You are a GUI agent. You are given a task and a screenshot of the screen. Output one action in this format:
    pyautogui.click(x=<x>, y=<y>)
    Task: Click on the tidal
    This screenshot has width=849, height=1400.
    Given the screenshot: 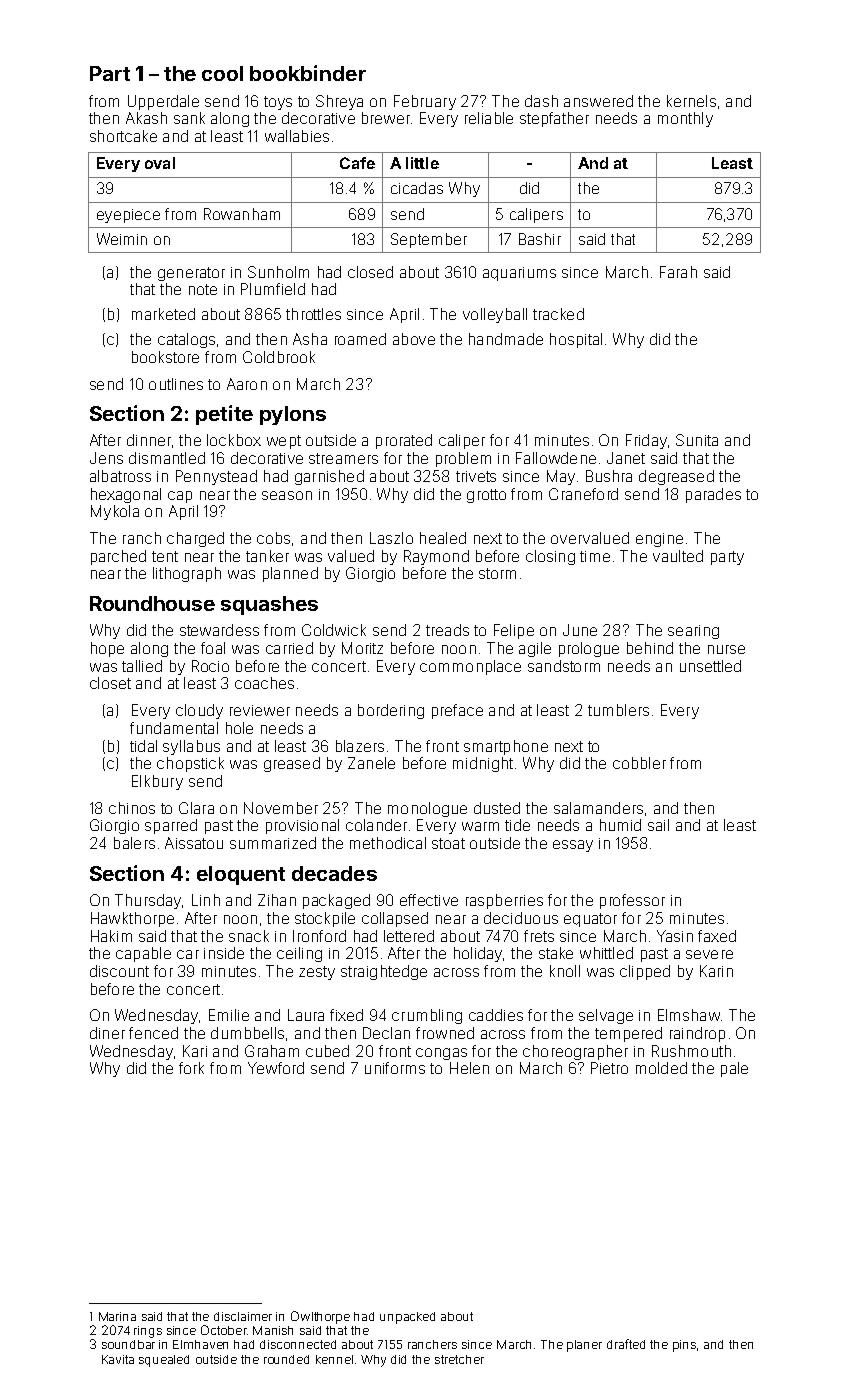 What is the action you would take?
    pyautogui.click(x=143, y=746)
